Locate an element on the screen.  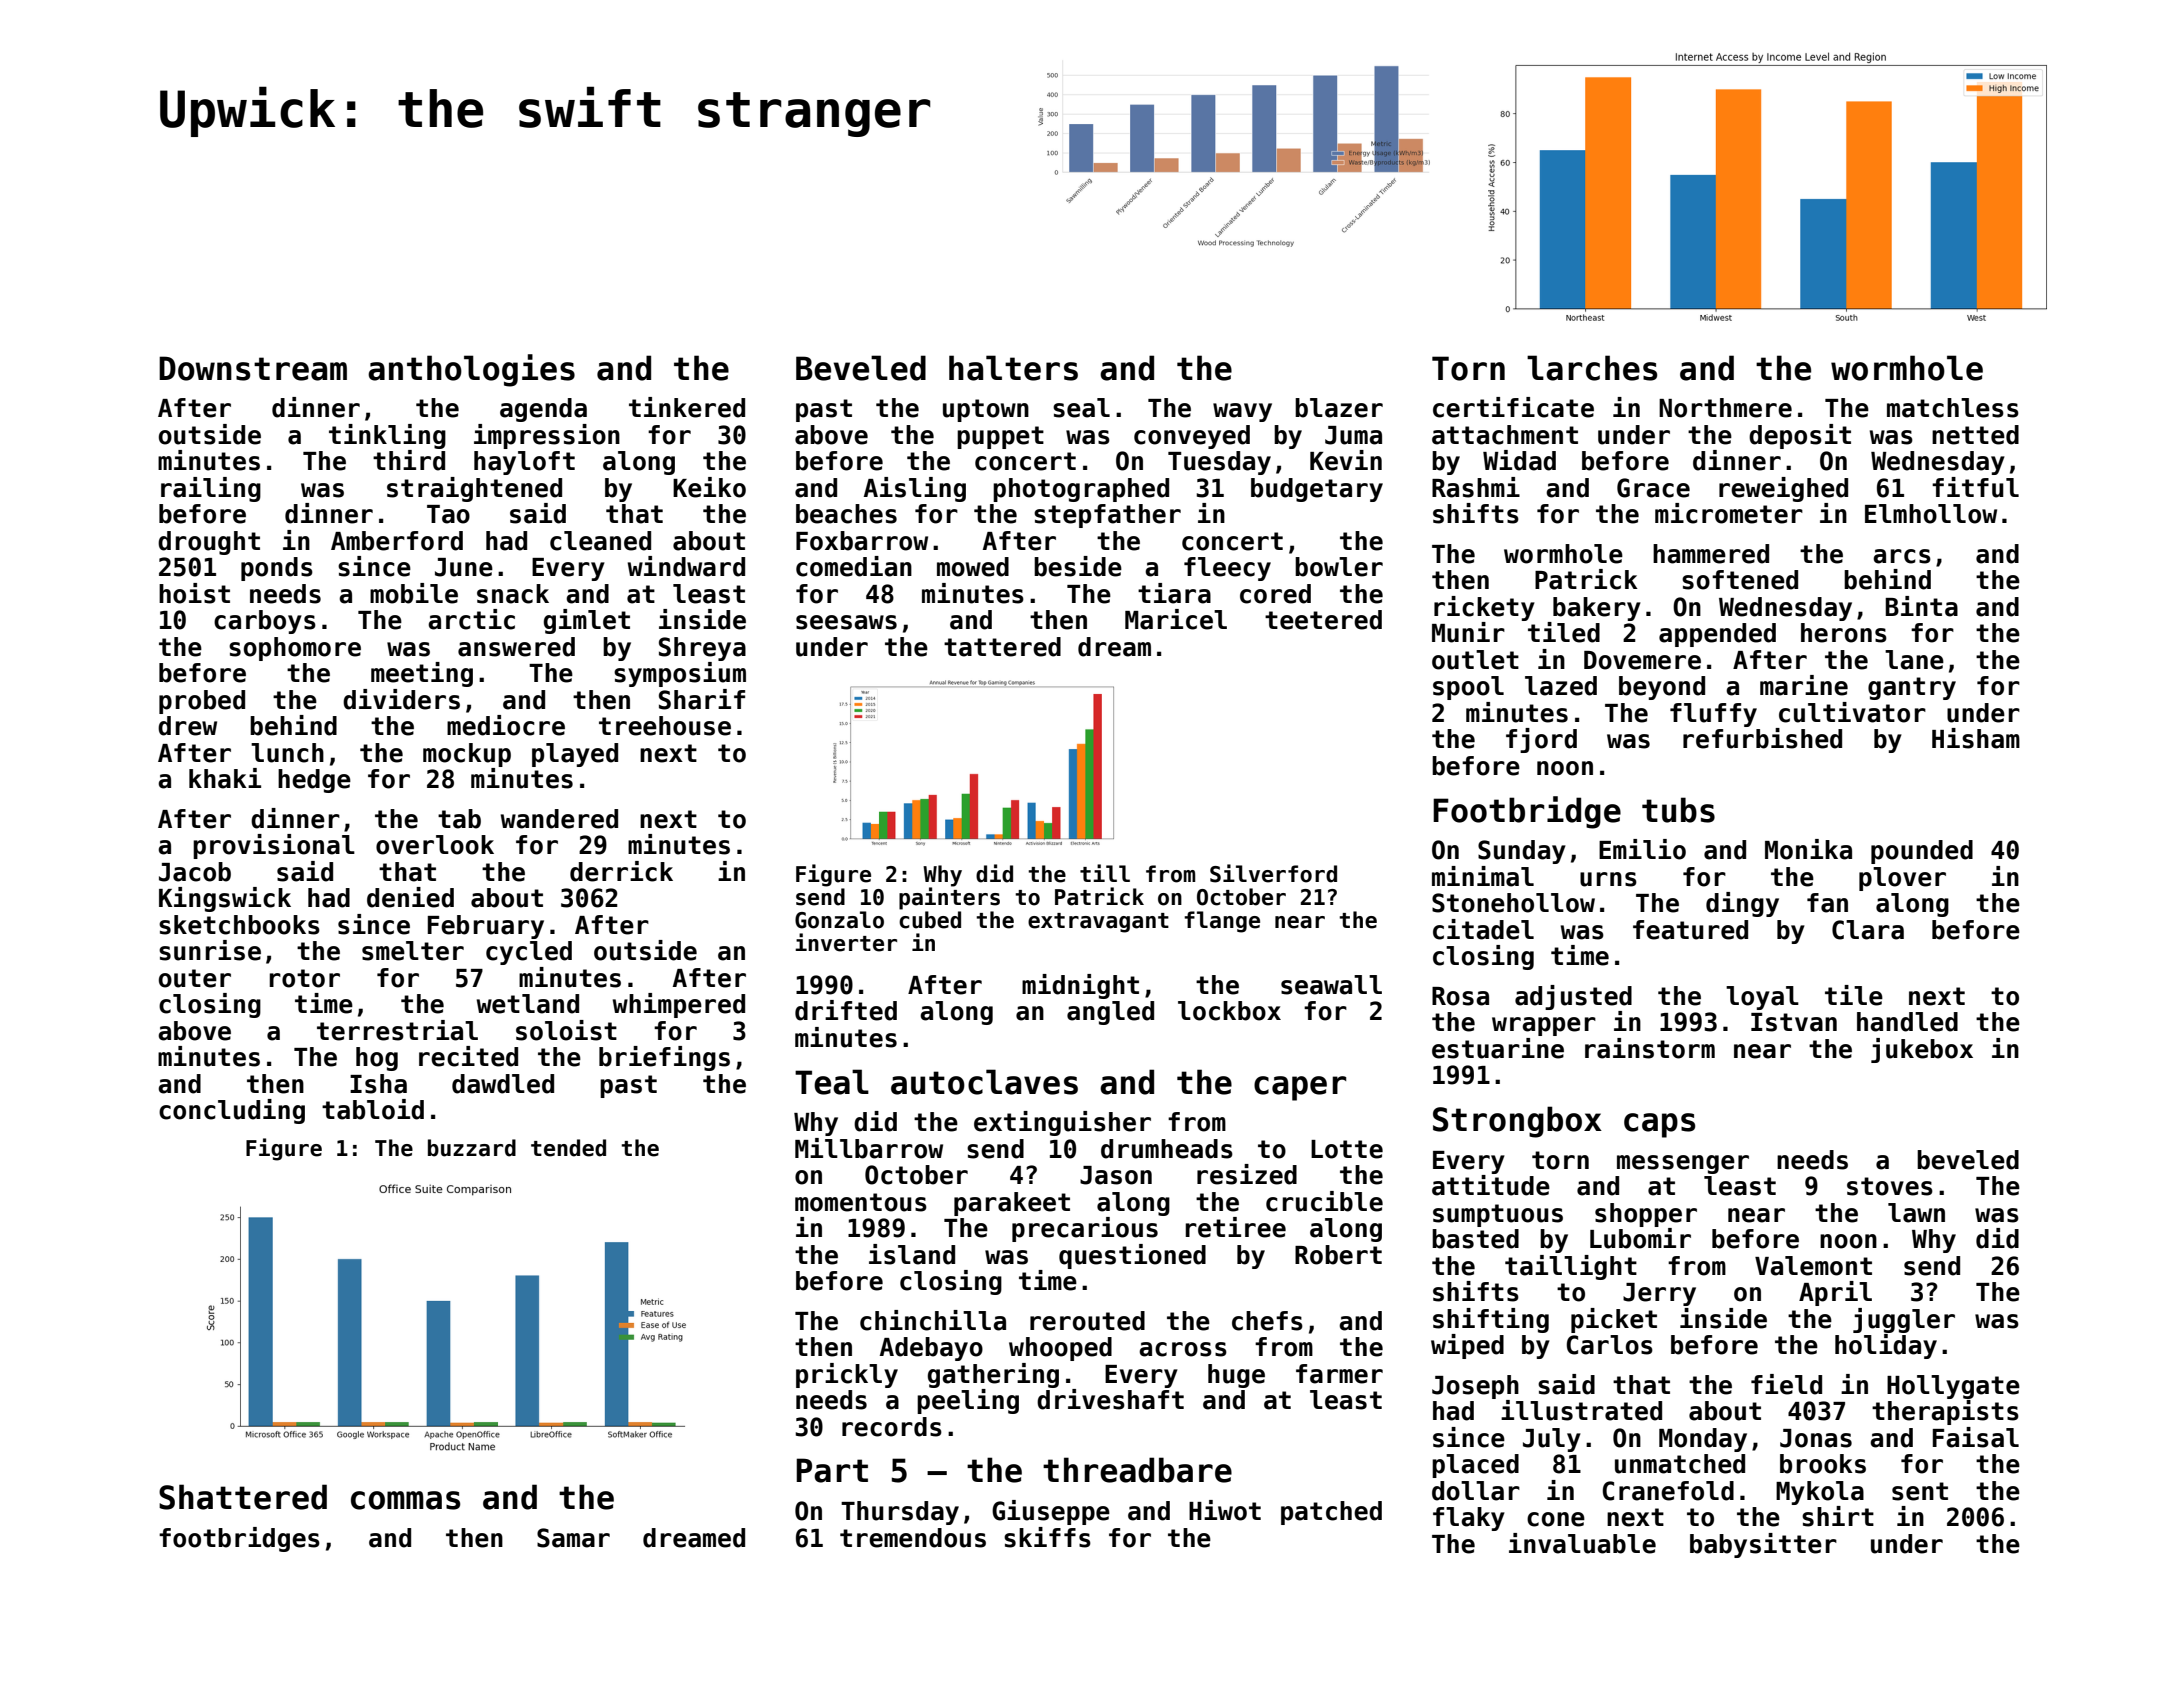
chinchilla is located at coordinates (933, 1320).
